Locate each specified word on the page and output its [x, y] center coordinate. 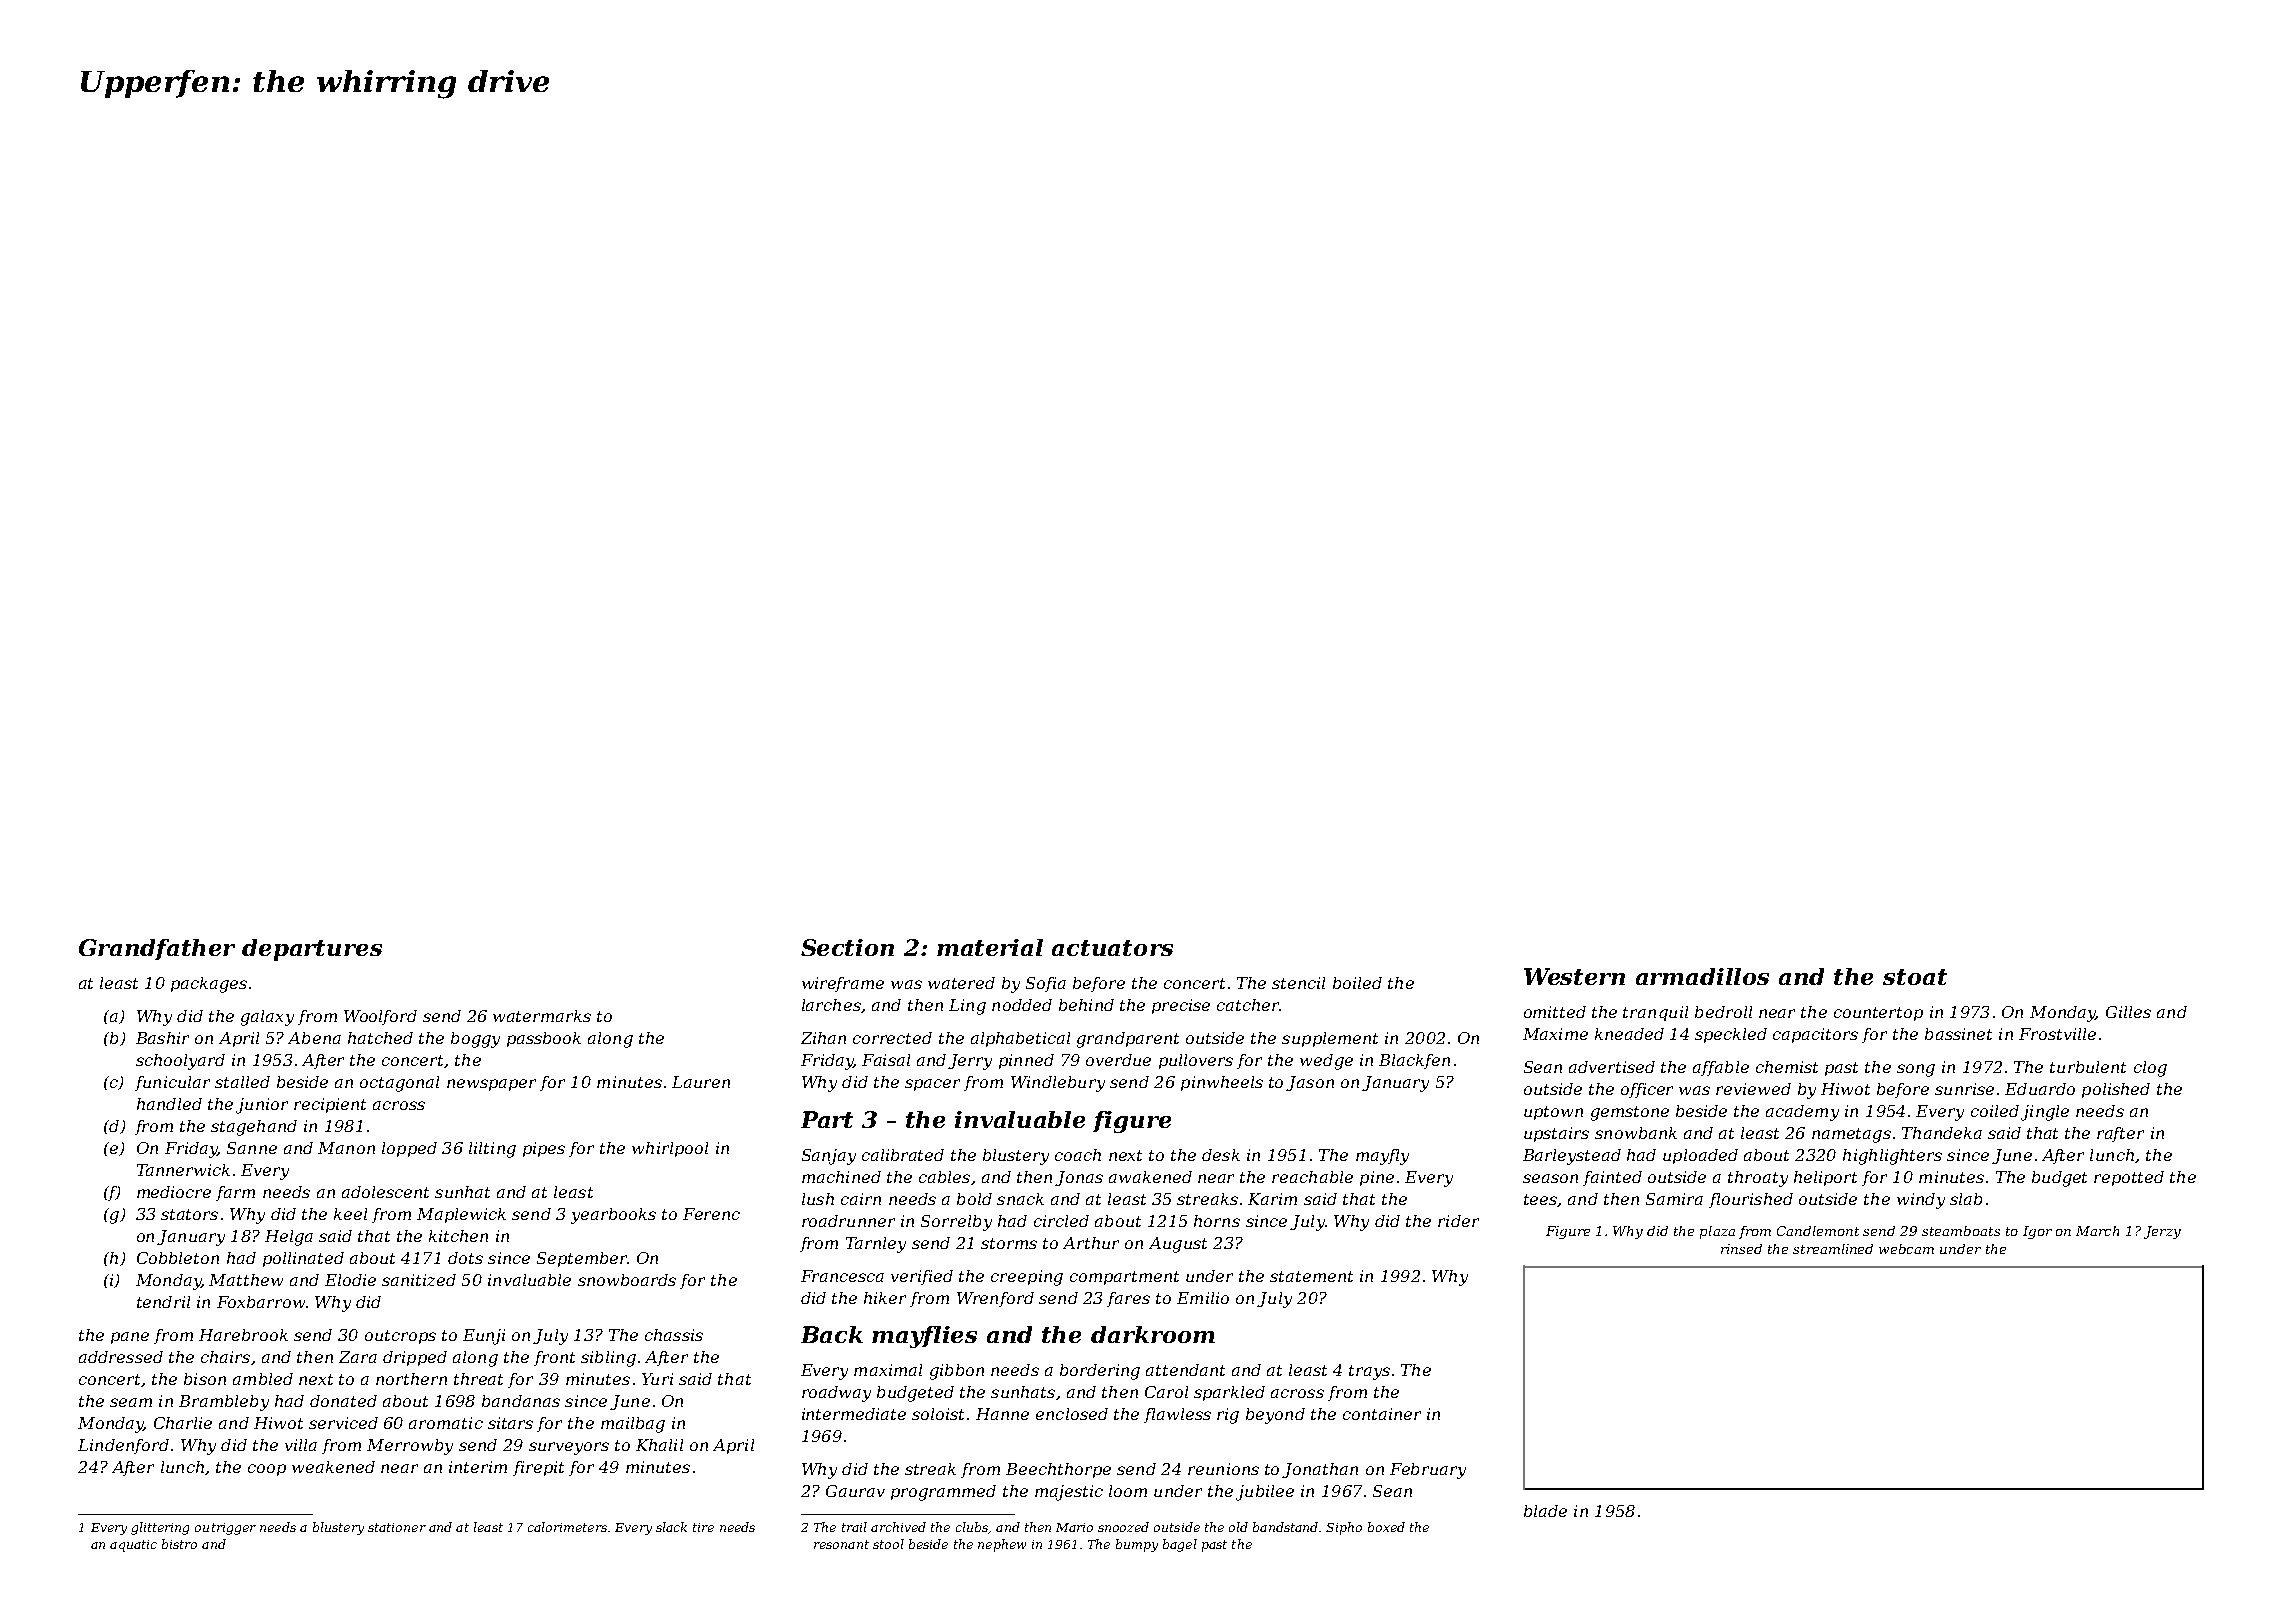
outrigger [225, 1529]
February [1428, 1471]
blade [1545, 1511]
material [990, 947]
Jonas [1079, 1178]
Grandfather [157, 949]
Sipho [1344, 1528]
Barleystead [1572, 1157]
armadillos [1702, 976]
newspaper [491, 1085]
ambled [263, 1379]
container [1382, 1414]
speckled [1731, 1035]
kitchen [458, 1236]
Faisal [886, 1060]
